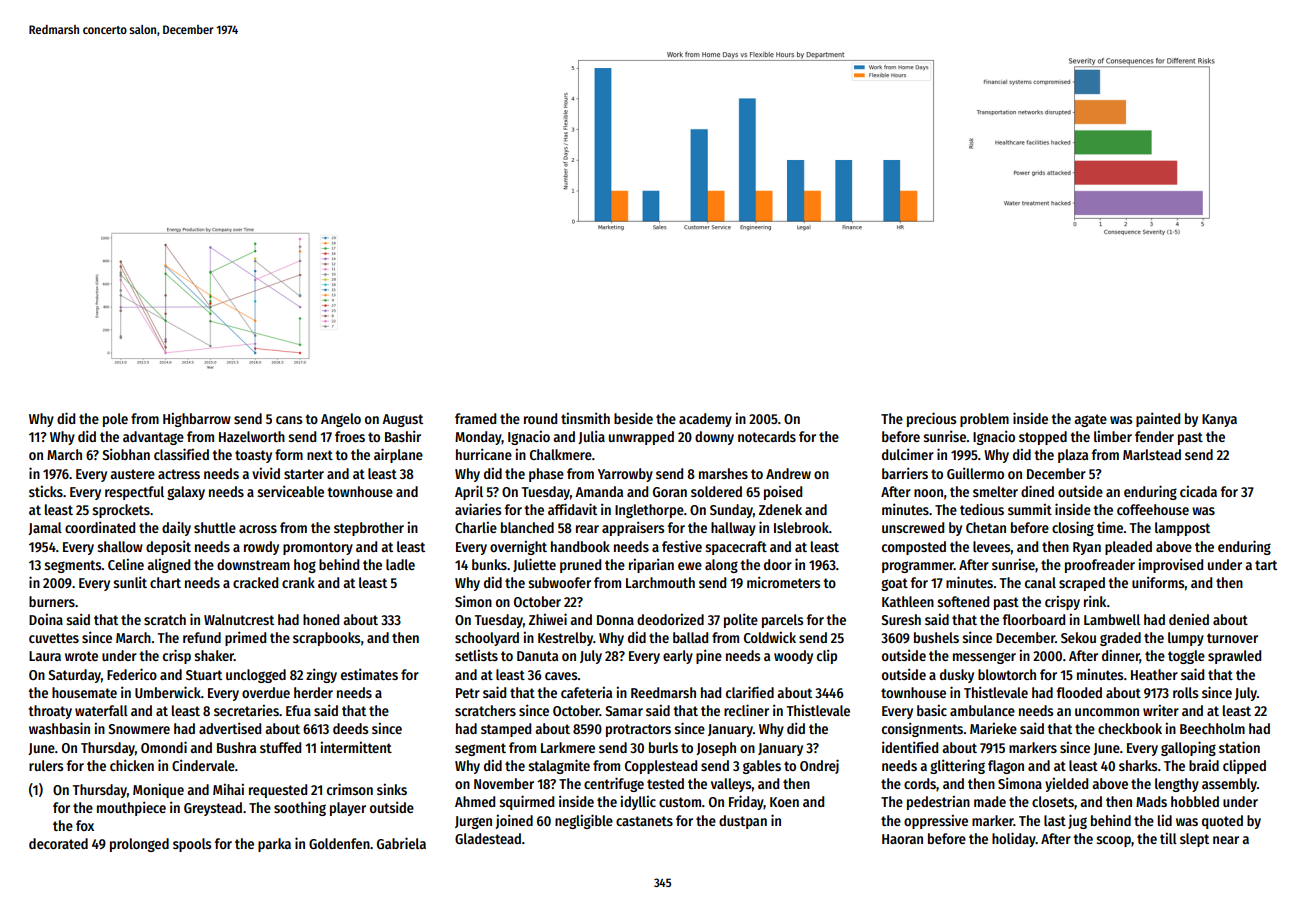 The width and height of the screenshot is (1308, 924). I want to click on ambulance, so click(982, 710).
